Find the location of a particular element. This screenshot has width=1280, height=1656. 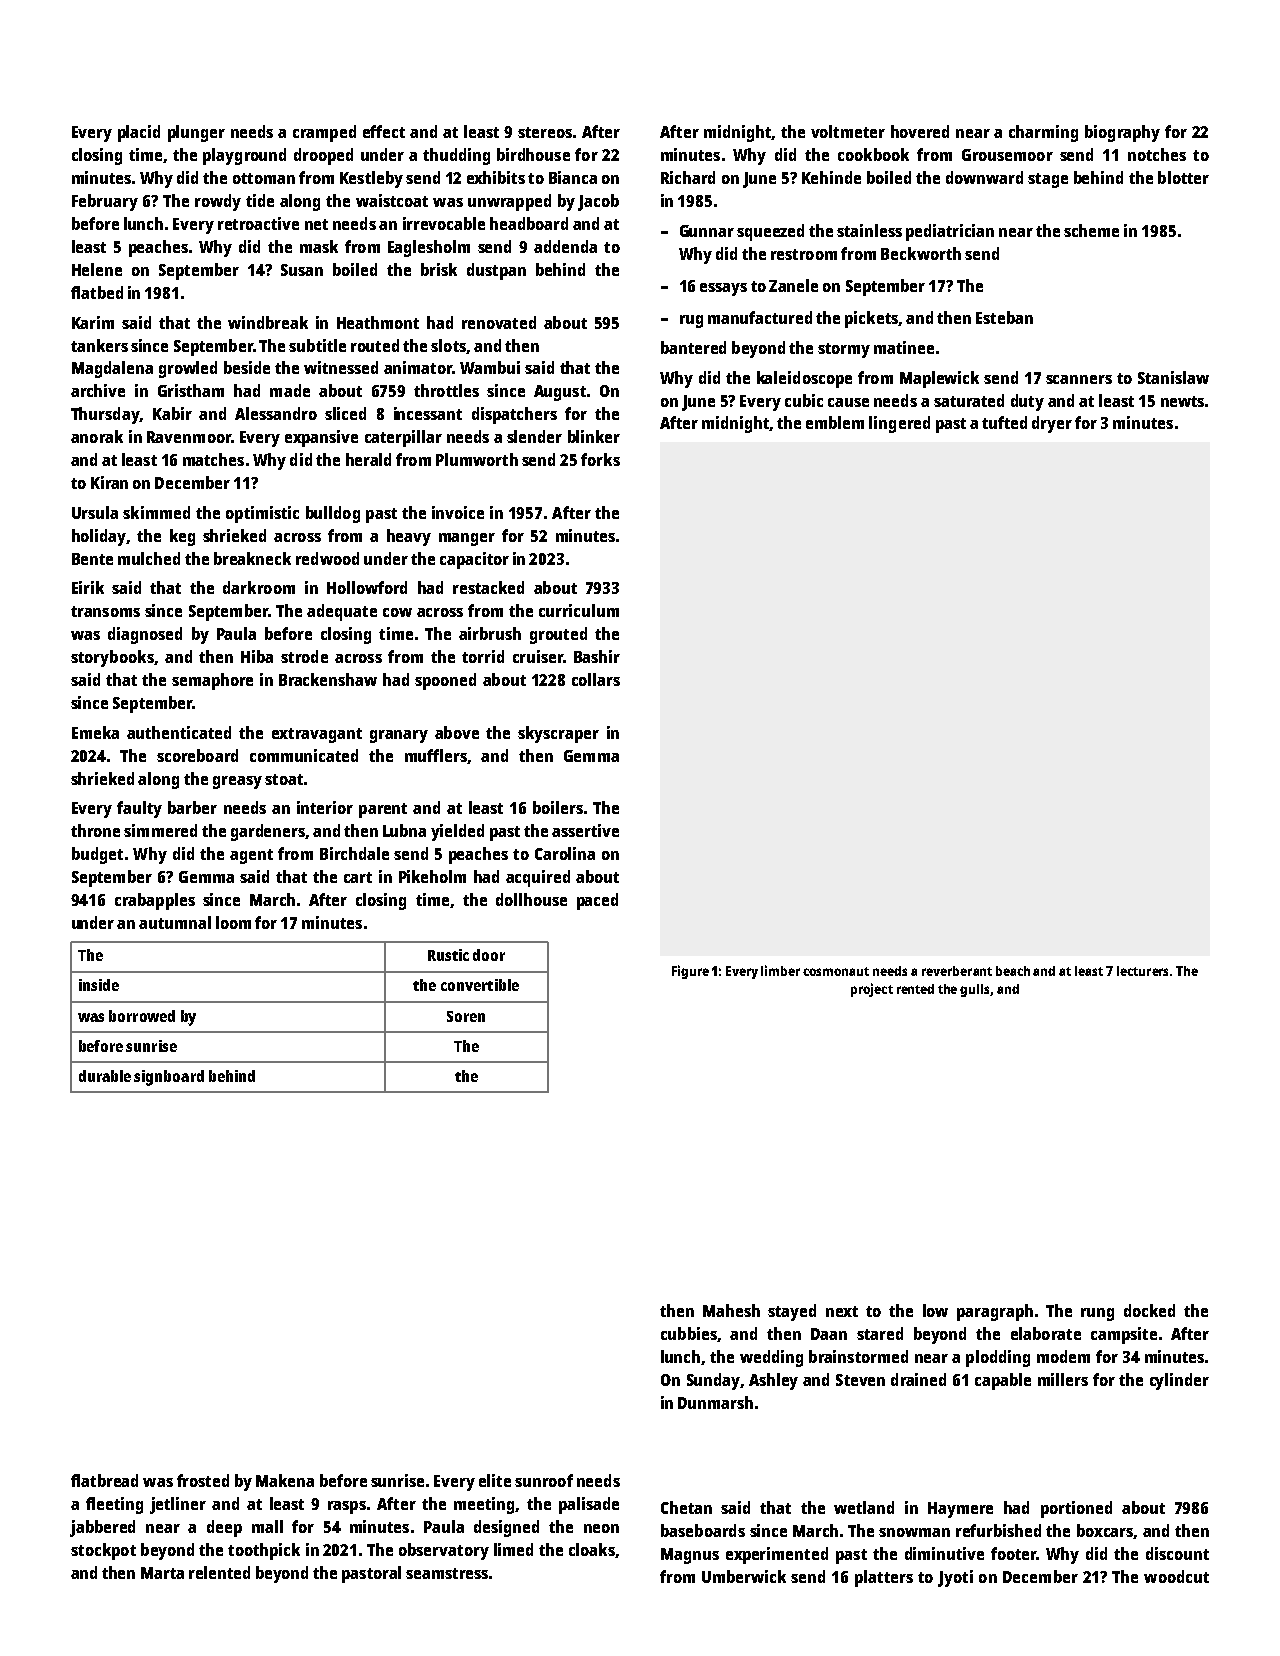

Bianca is located at coordinates (573, 177).
